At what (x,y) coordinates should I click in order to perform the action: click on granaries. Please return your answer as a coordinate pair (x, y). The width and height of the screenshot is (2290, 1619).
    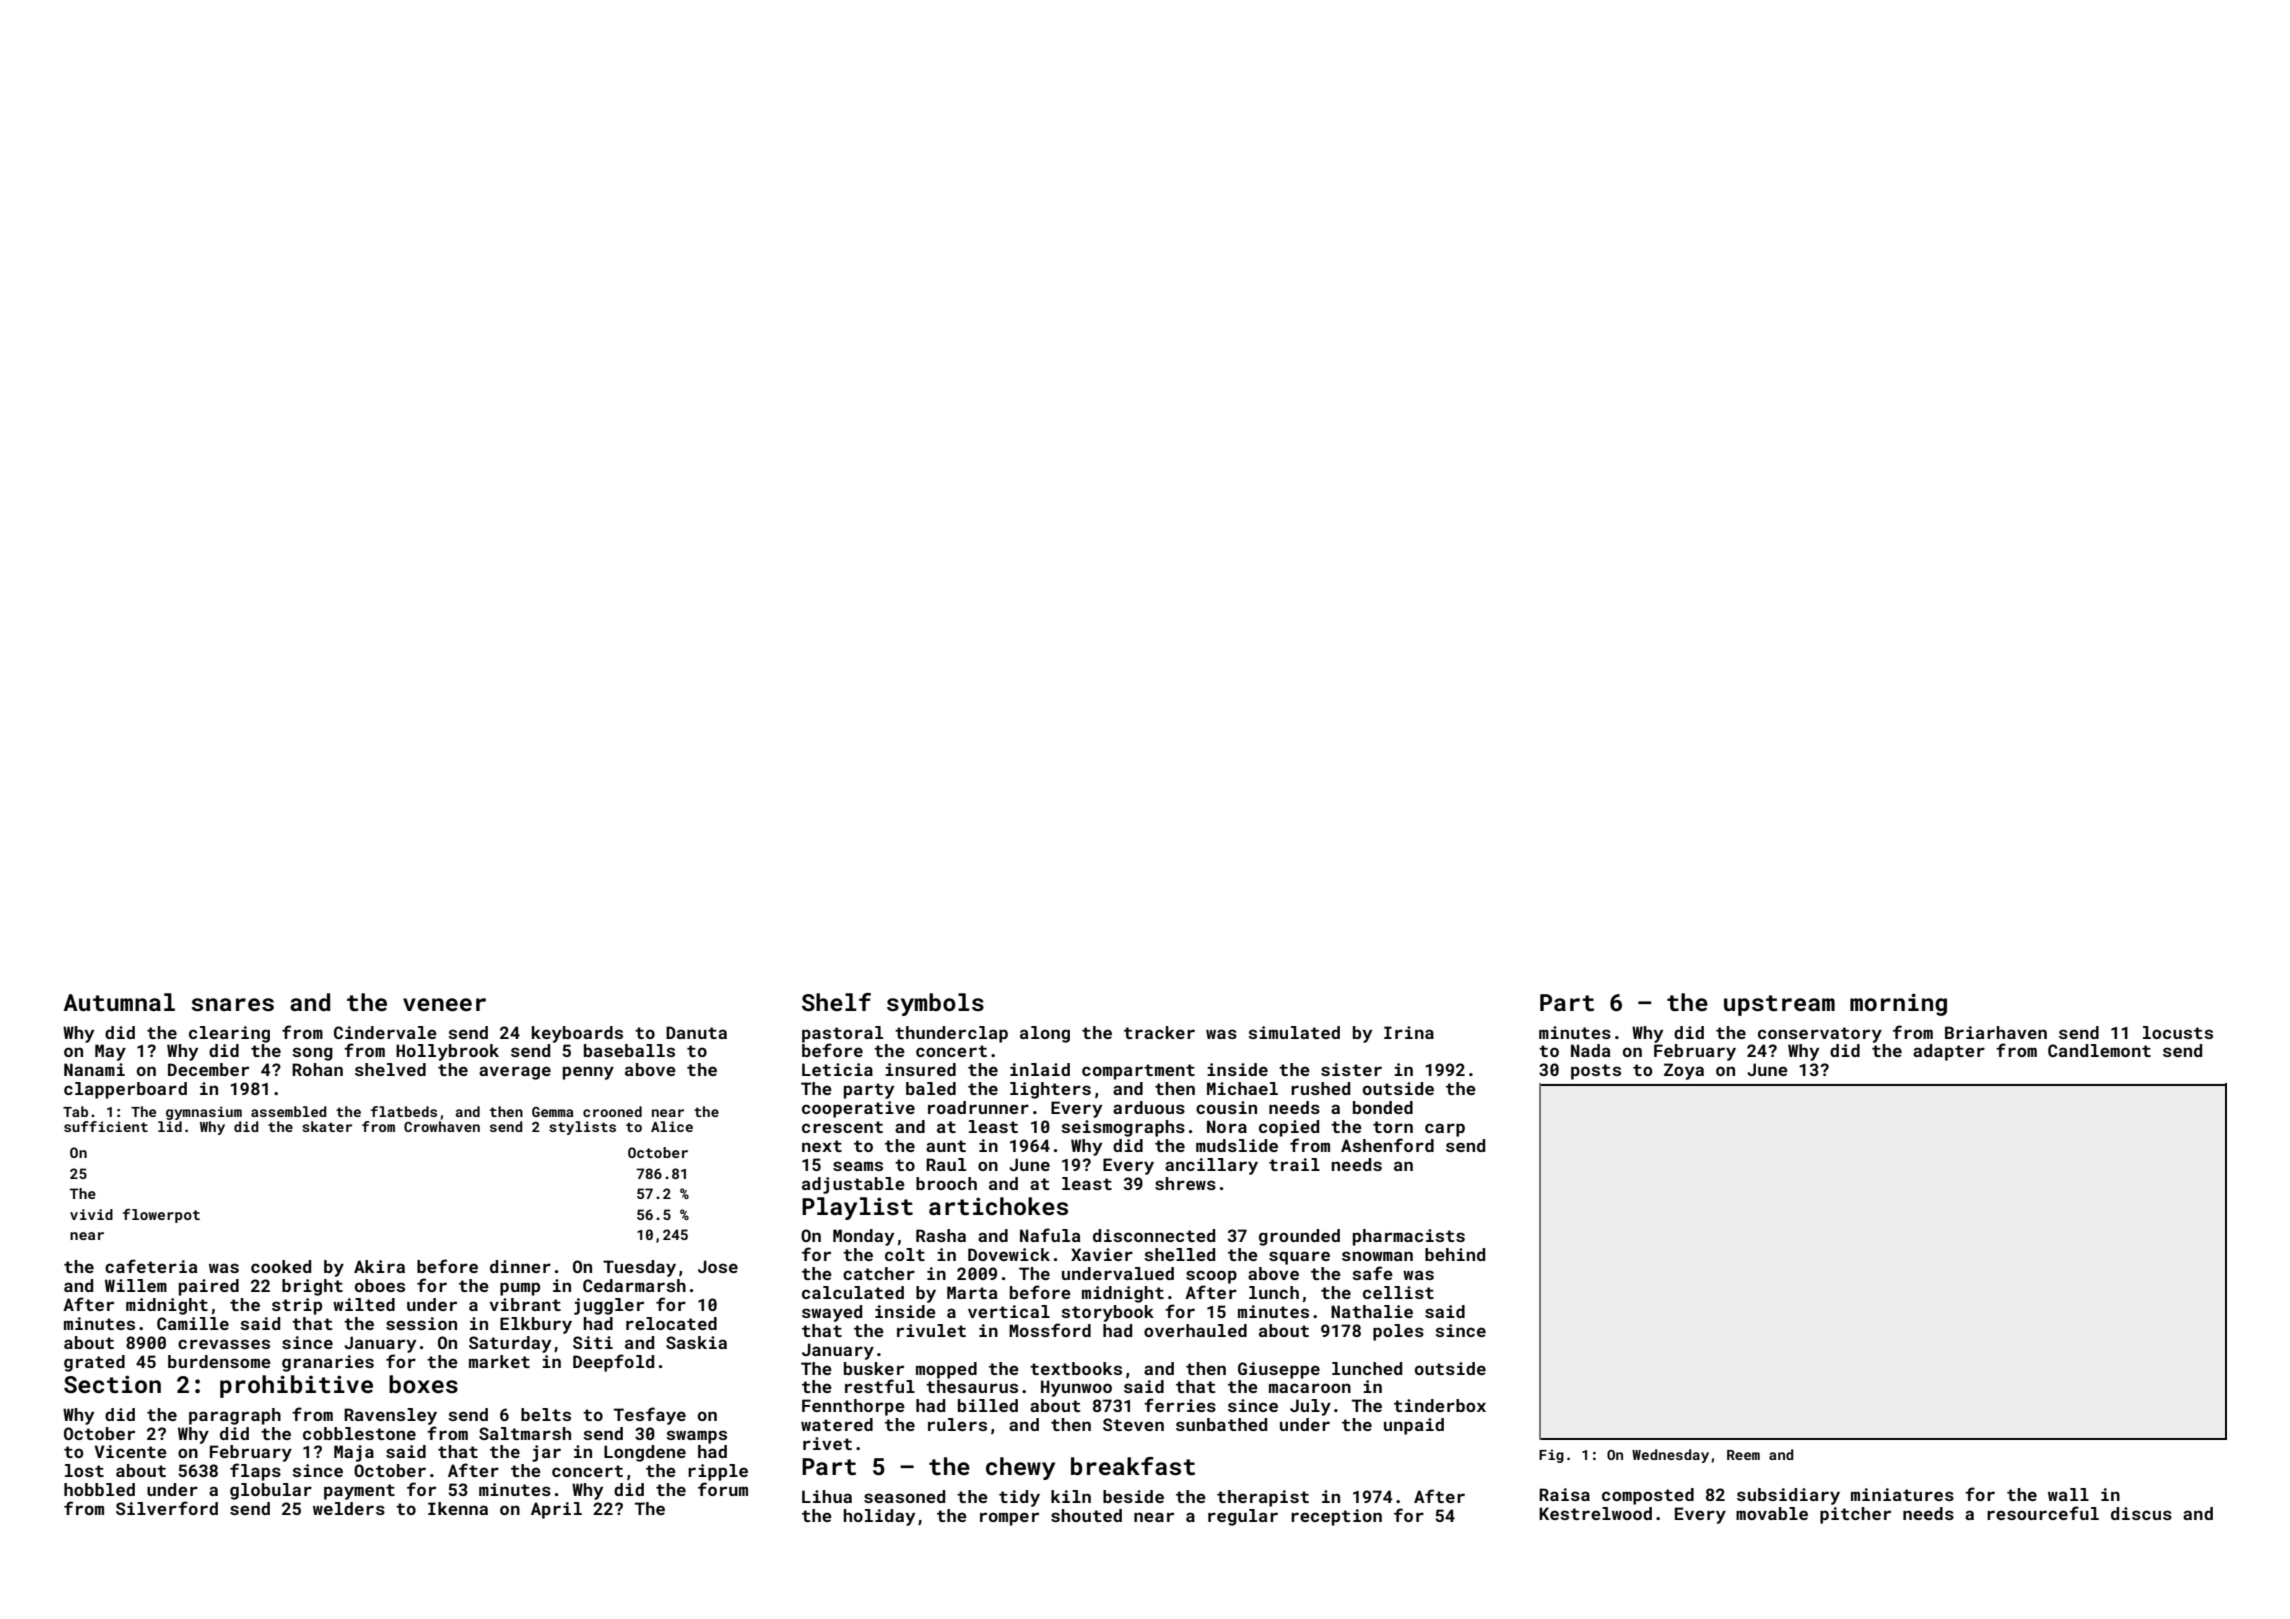
    Looking at the image, I should click on (328, 1363).
